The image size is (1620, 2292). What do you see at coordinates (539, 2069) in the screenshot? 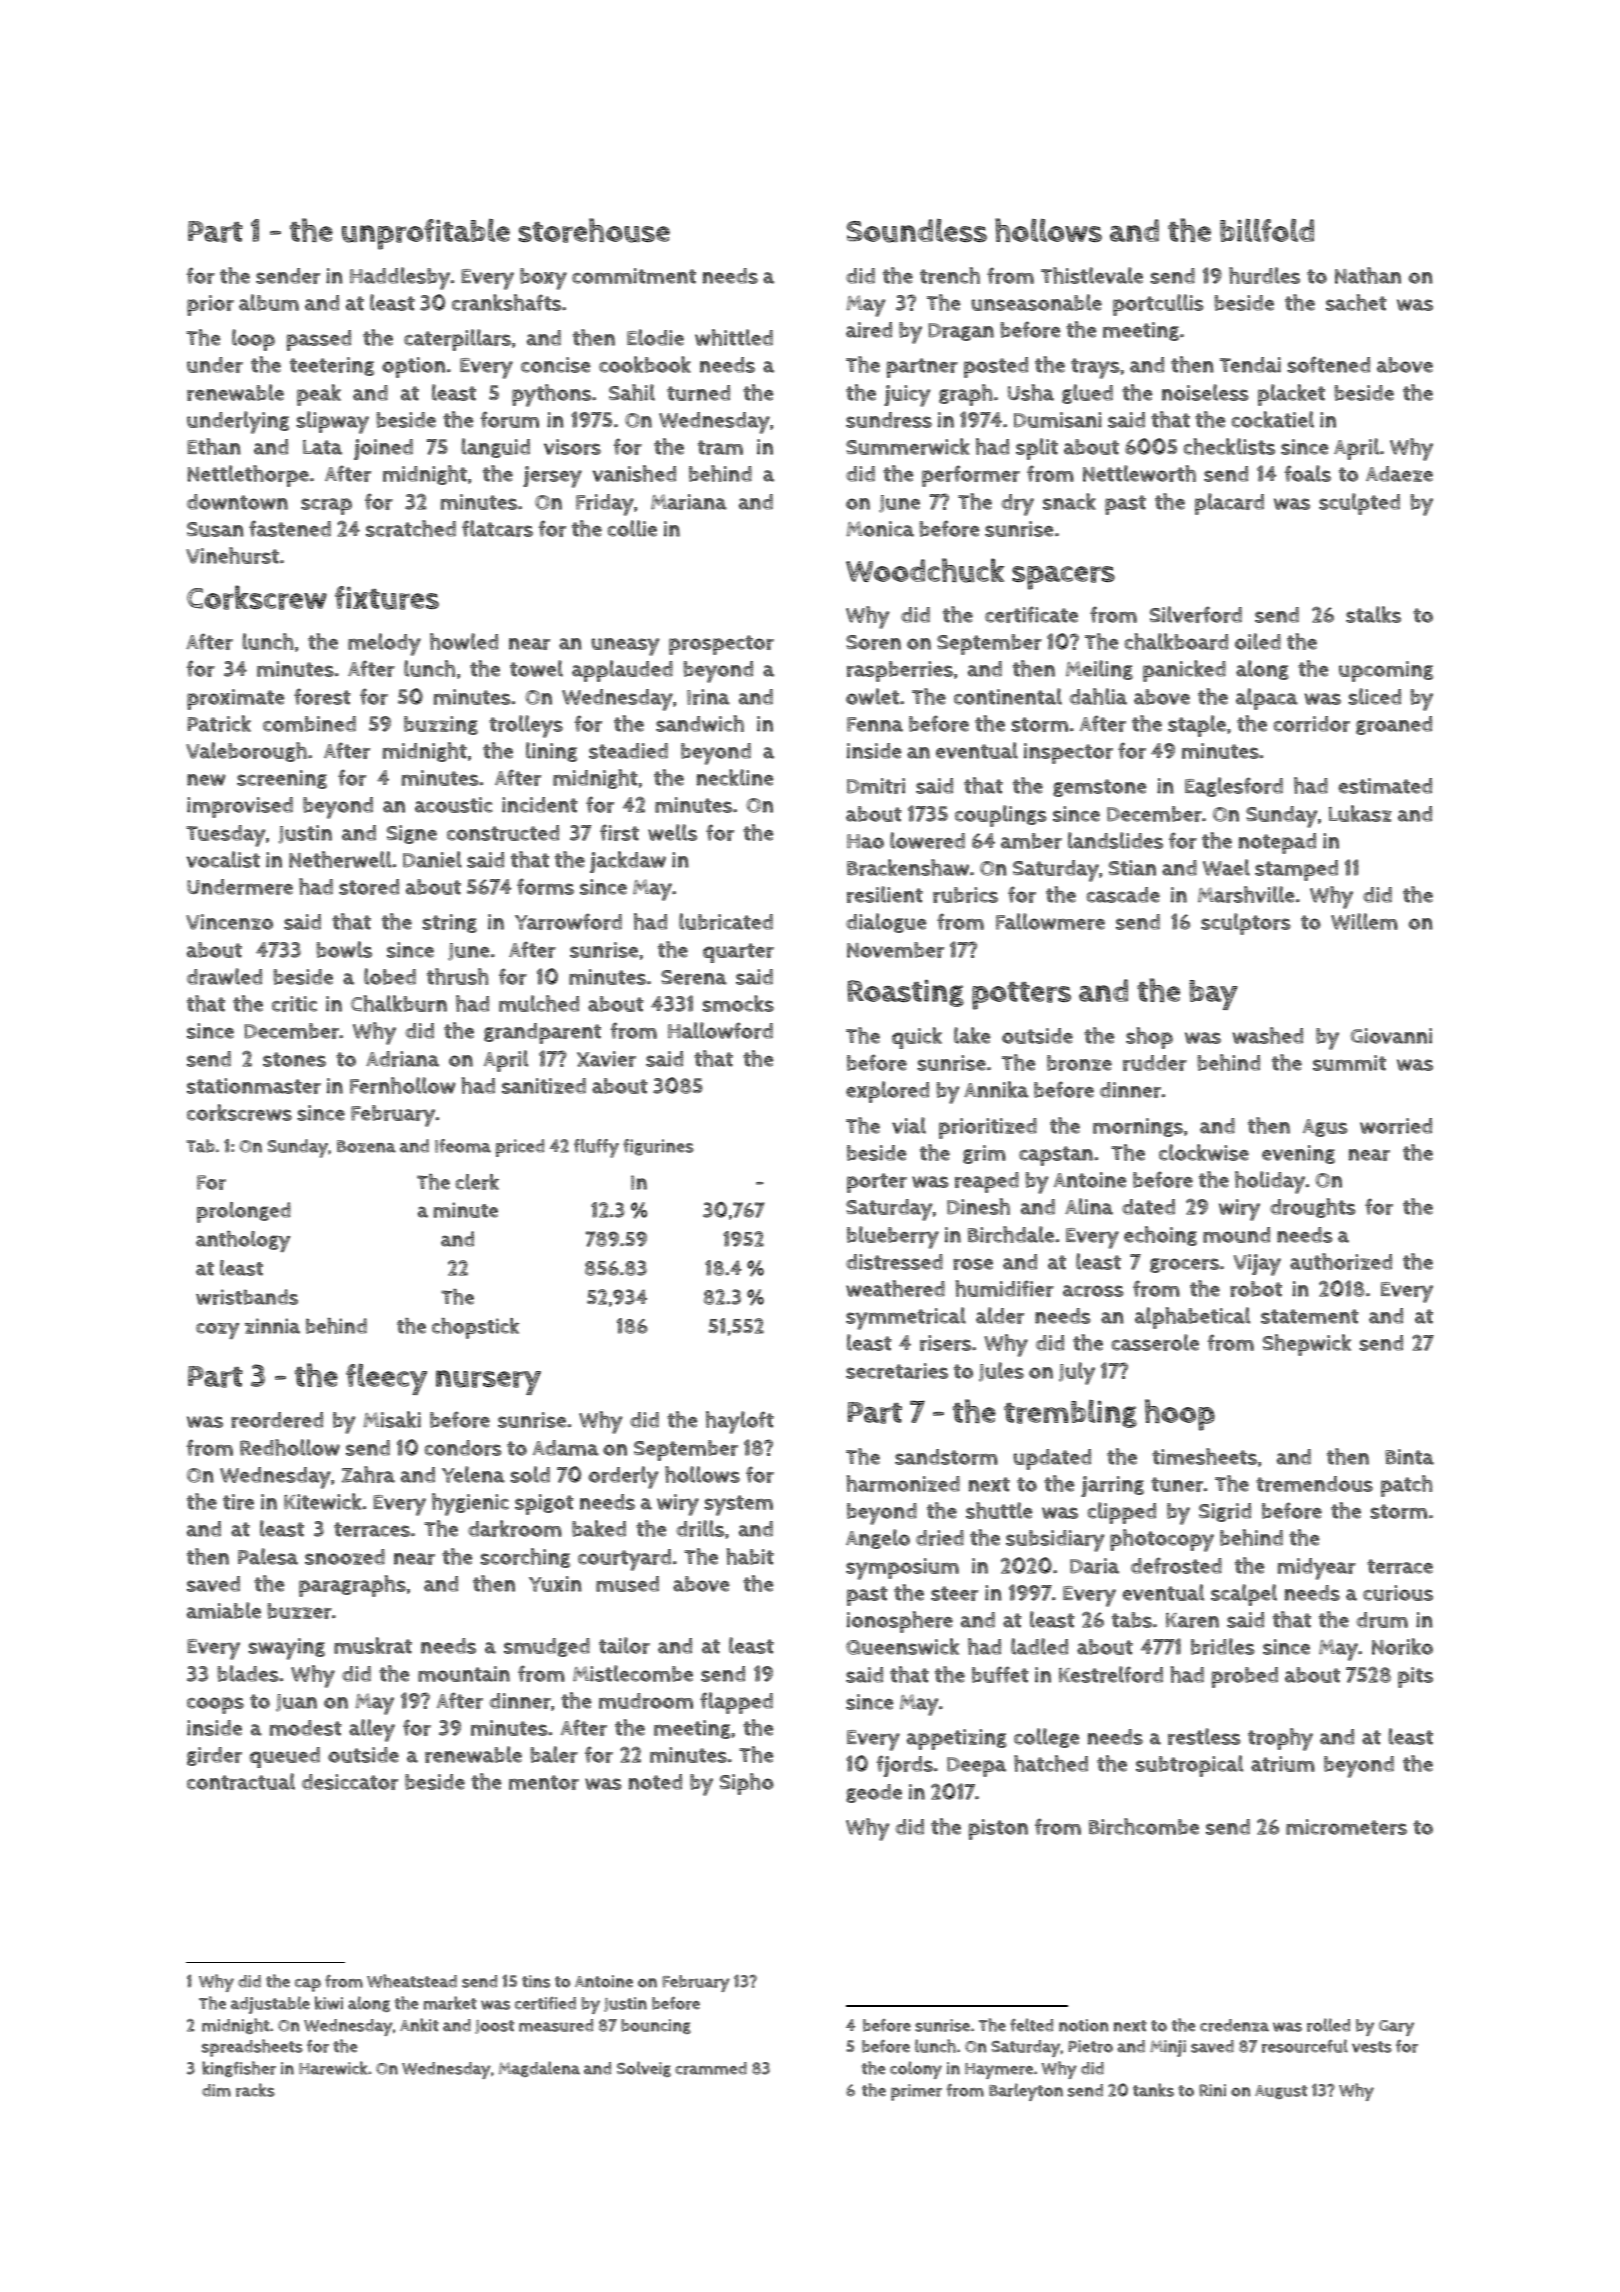
I see `Magdalena` at bounding box center [539, 2069].
